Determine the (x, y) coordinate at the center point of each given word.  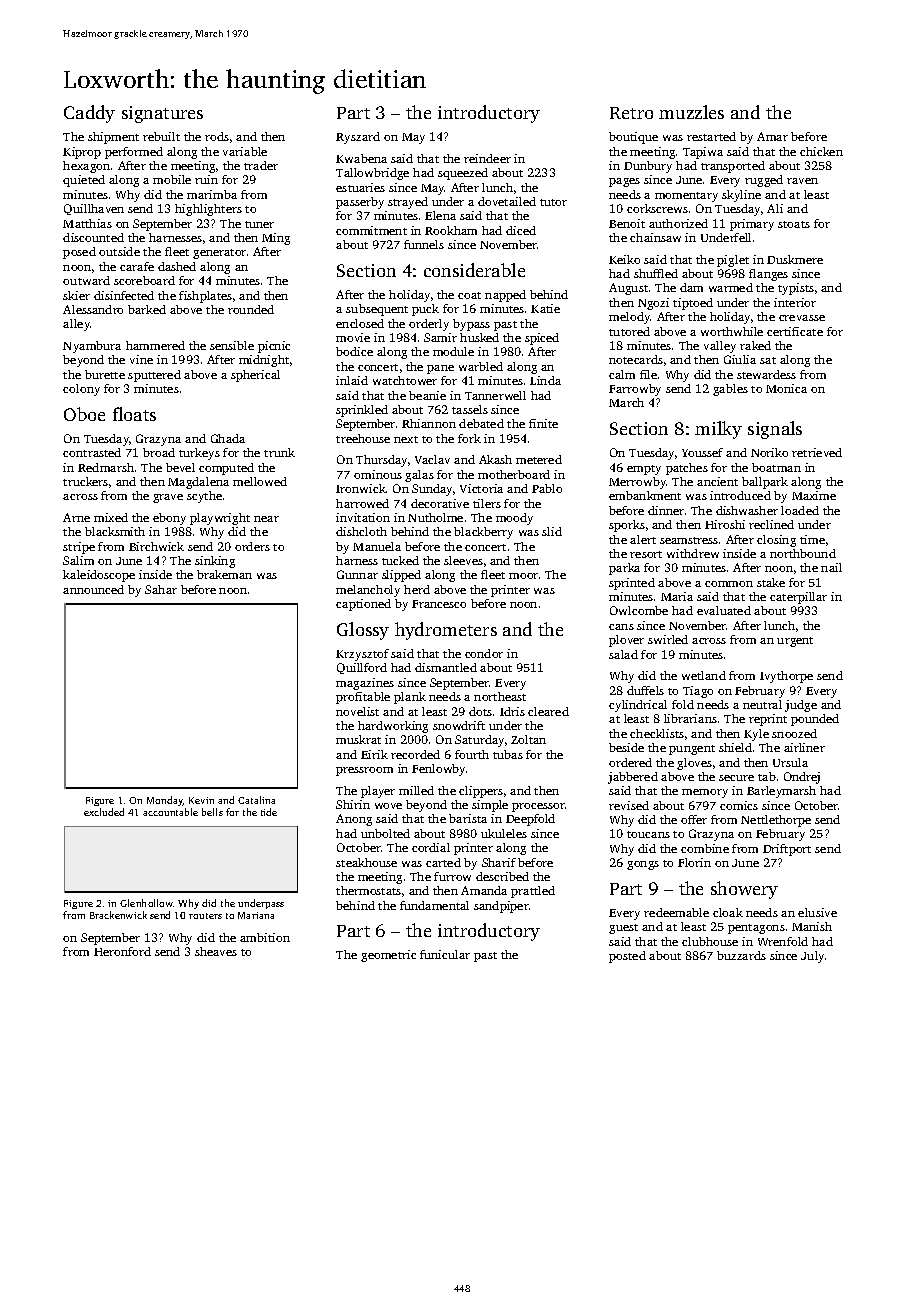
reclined (771, 524)
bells (212, 812)
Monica (786, 388)
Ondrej (802, 778)
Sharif (499, 862)
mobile (172, 179)
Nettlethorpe (776, 821)
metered (539, 459)
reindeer (487, 158)
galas (419, 476)
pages (624, 182)
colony (81, 390)
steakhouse (366, 862)
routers (205, 916)
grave (168, 498)
